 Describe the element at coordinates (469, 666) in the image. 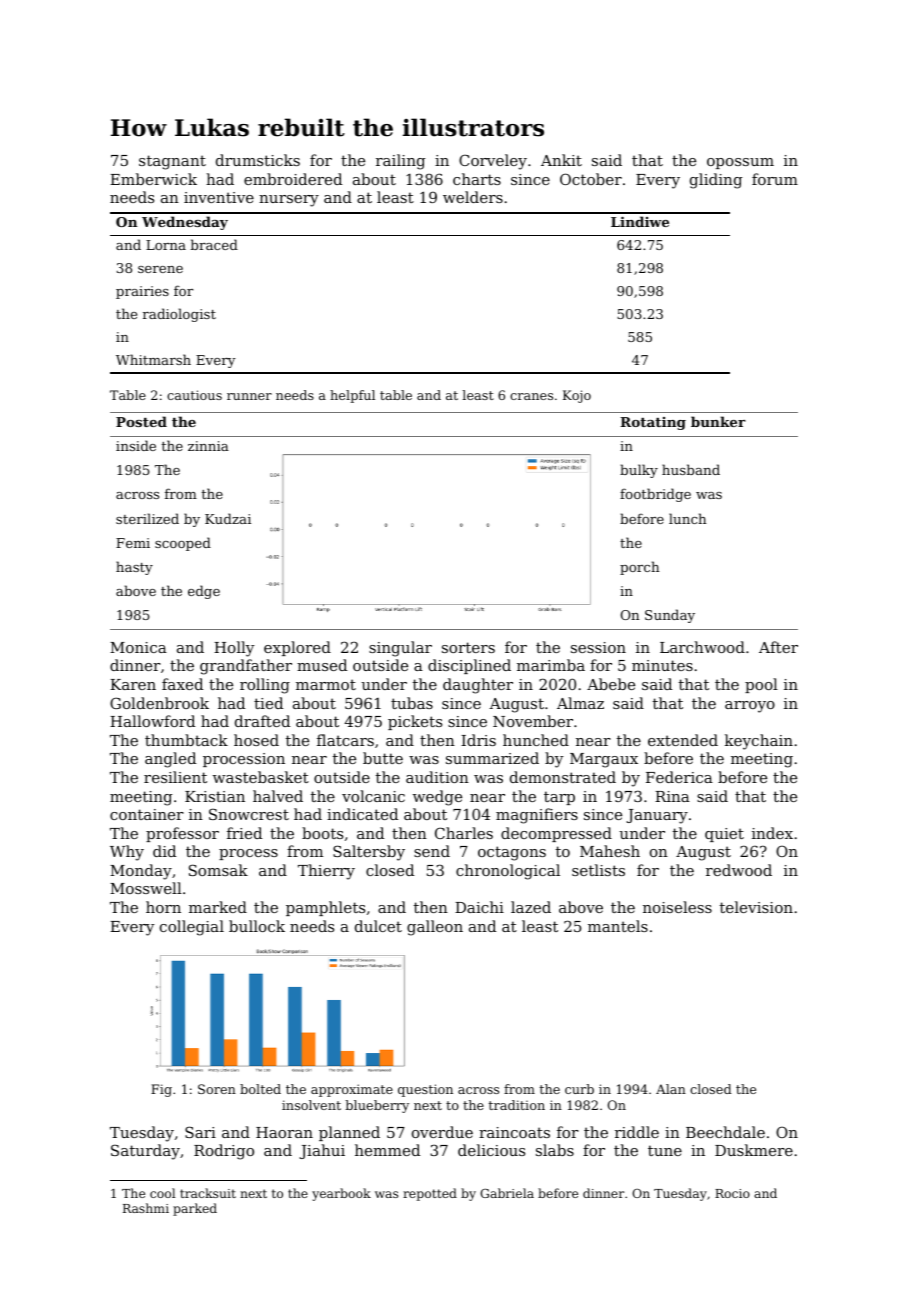

I see `disciplined` at that location.
